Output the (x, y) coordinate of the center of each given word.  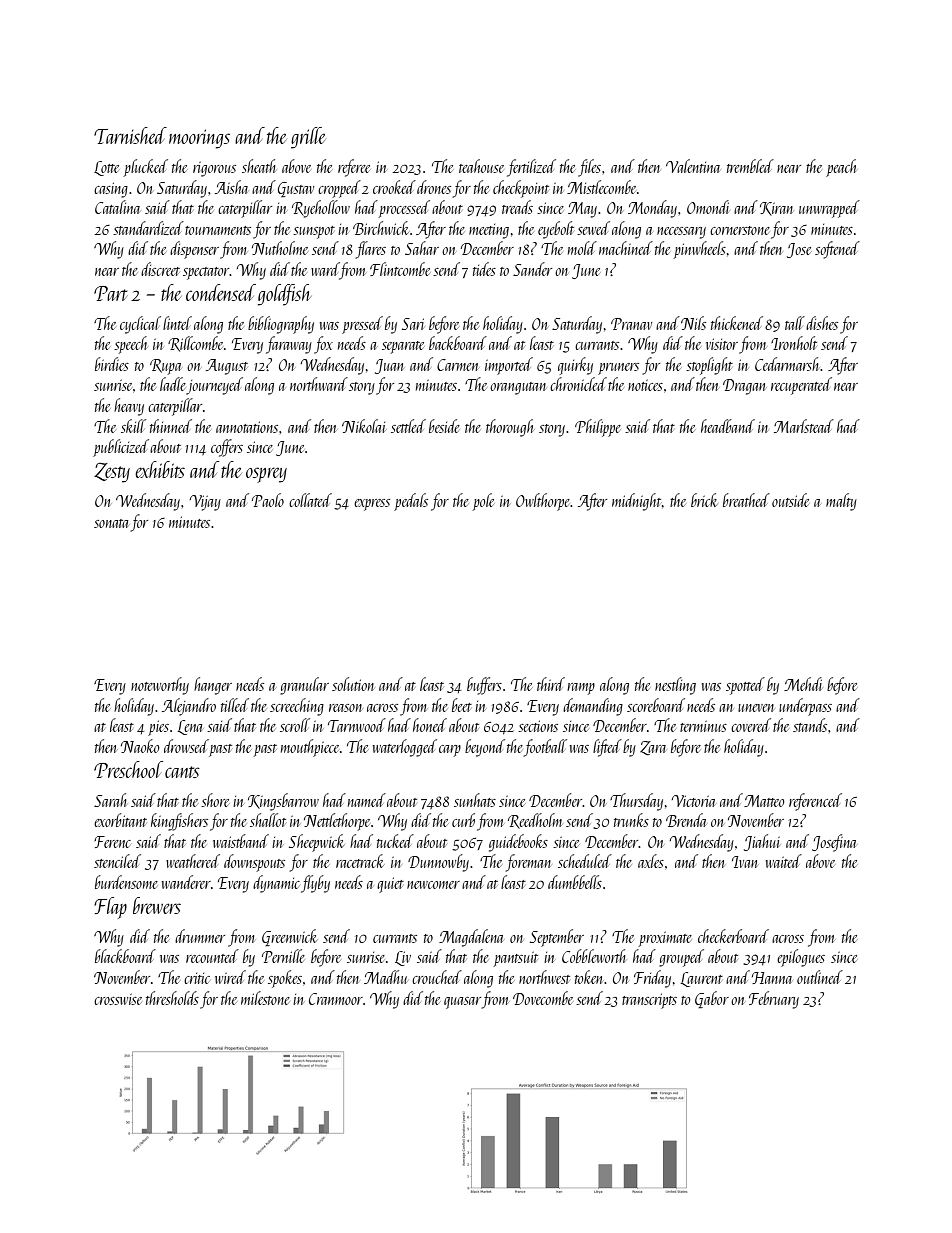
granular (304, 686)
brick (704, 500)
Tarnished (130, 135)
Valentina (693, 166)
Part (111, 293)
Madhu (386, 977)
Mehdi (803, 684)
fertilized (531, 168)
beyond (485, 748)
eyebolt (556, 230)
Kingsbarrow (283, 802)
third (551, 684)
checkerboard (733, 936)
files (589, 168)
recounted (212, 956)
